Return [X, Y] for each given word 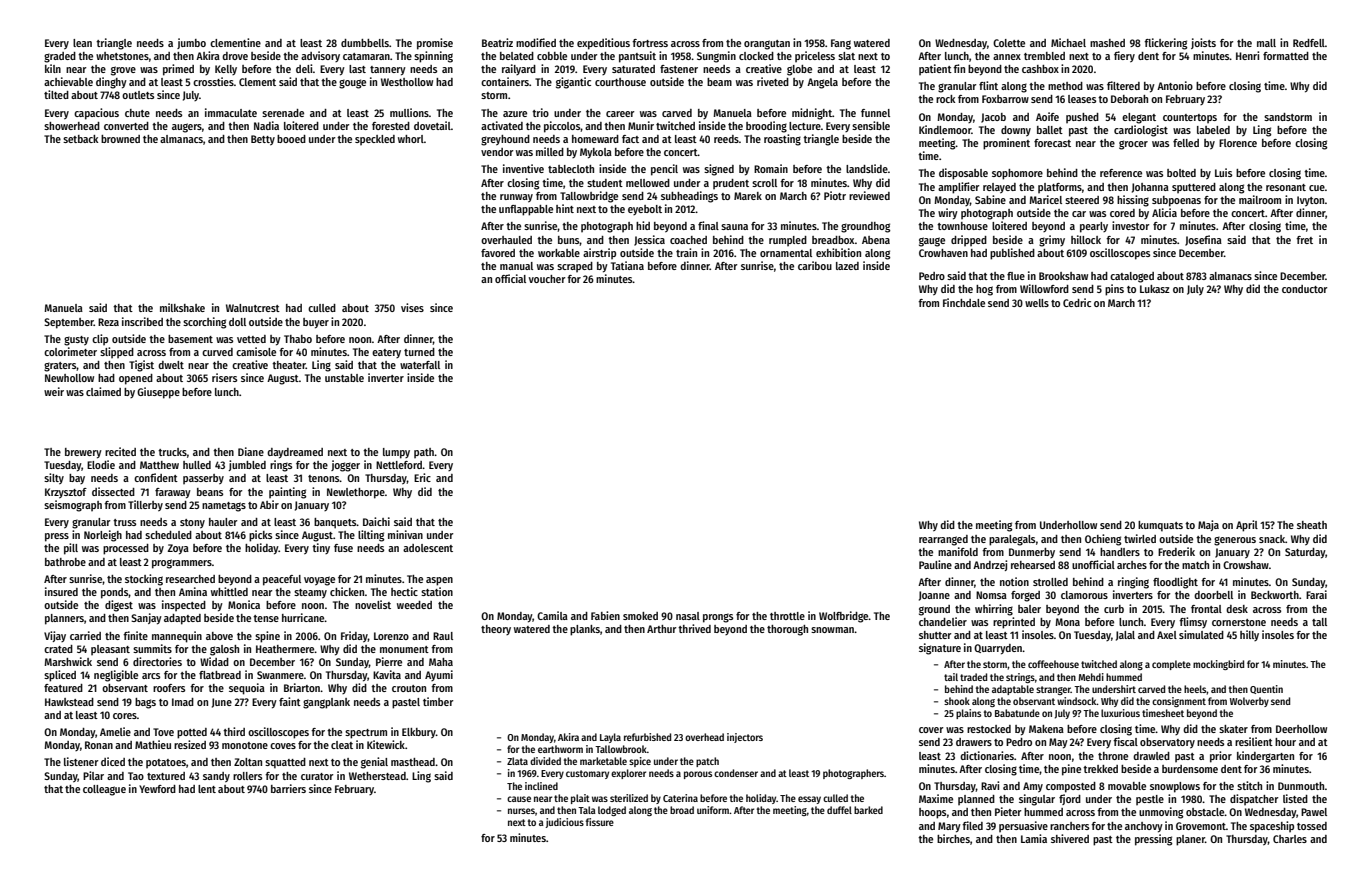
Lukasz [1155, 289]
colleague [104, 790]
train [686, 252]
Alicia [1164, 212]
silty [54, 479]
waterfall [420, 365]
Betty [263, 140]
